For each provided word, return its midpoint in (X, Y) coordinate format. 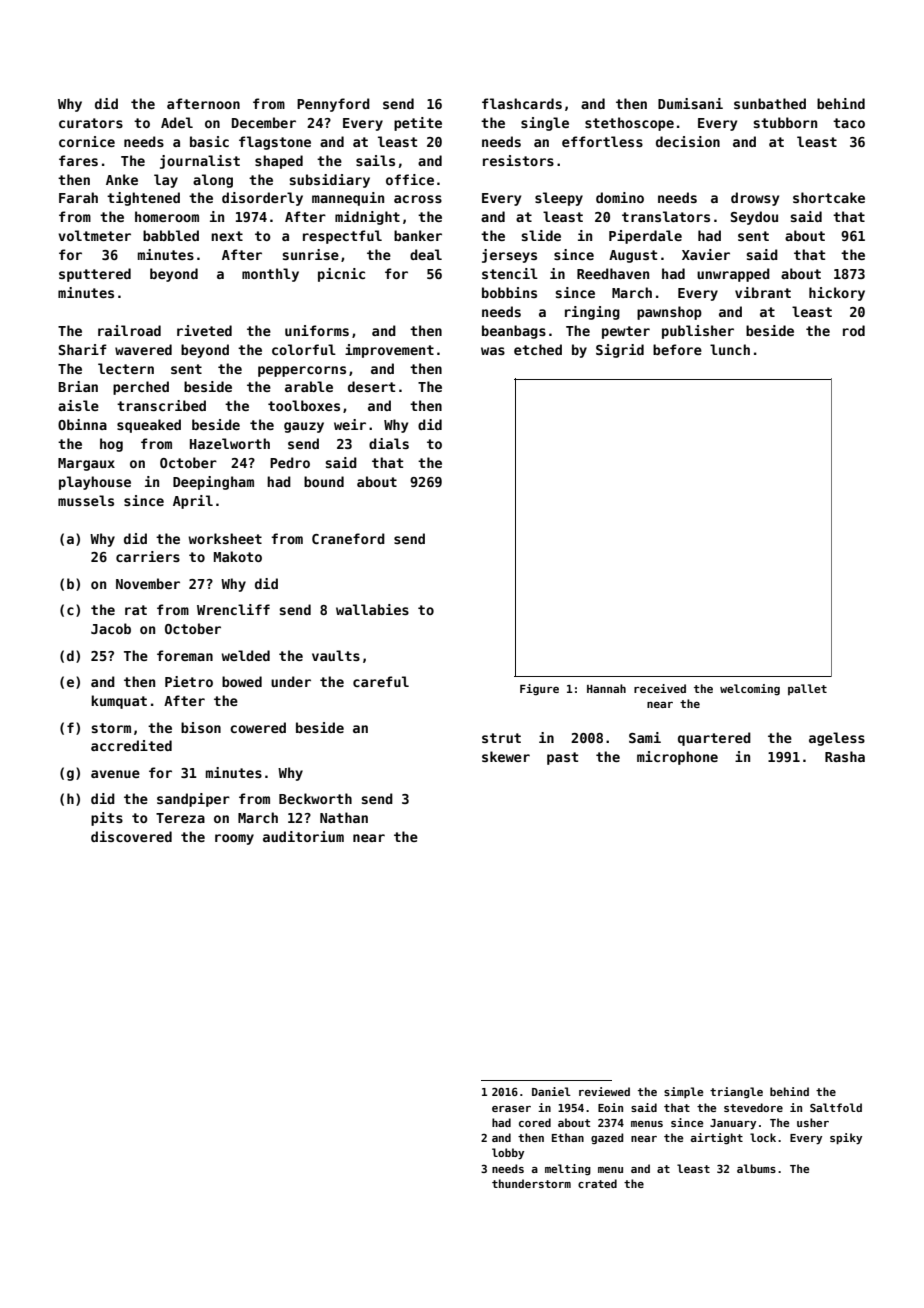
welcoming (750, 690)
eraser (511, 1109)
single (545, 124)
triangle (736, 1092)
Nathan (344, 817)
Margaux (86, 464)
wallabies (372, 609)
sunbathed (770, 103)
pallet (807, 689)
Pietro (189, 681)
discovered (131, 836)
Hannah (606, 688)
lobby (508, 1154)
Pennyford (333, 105)
